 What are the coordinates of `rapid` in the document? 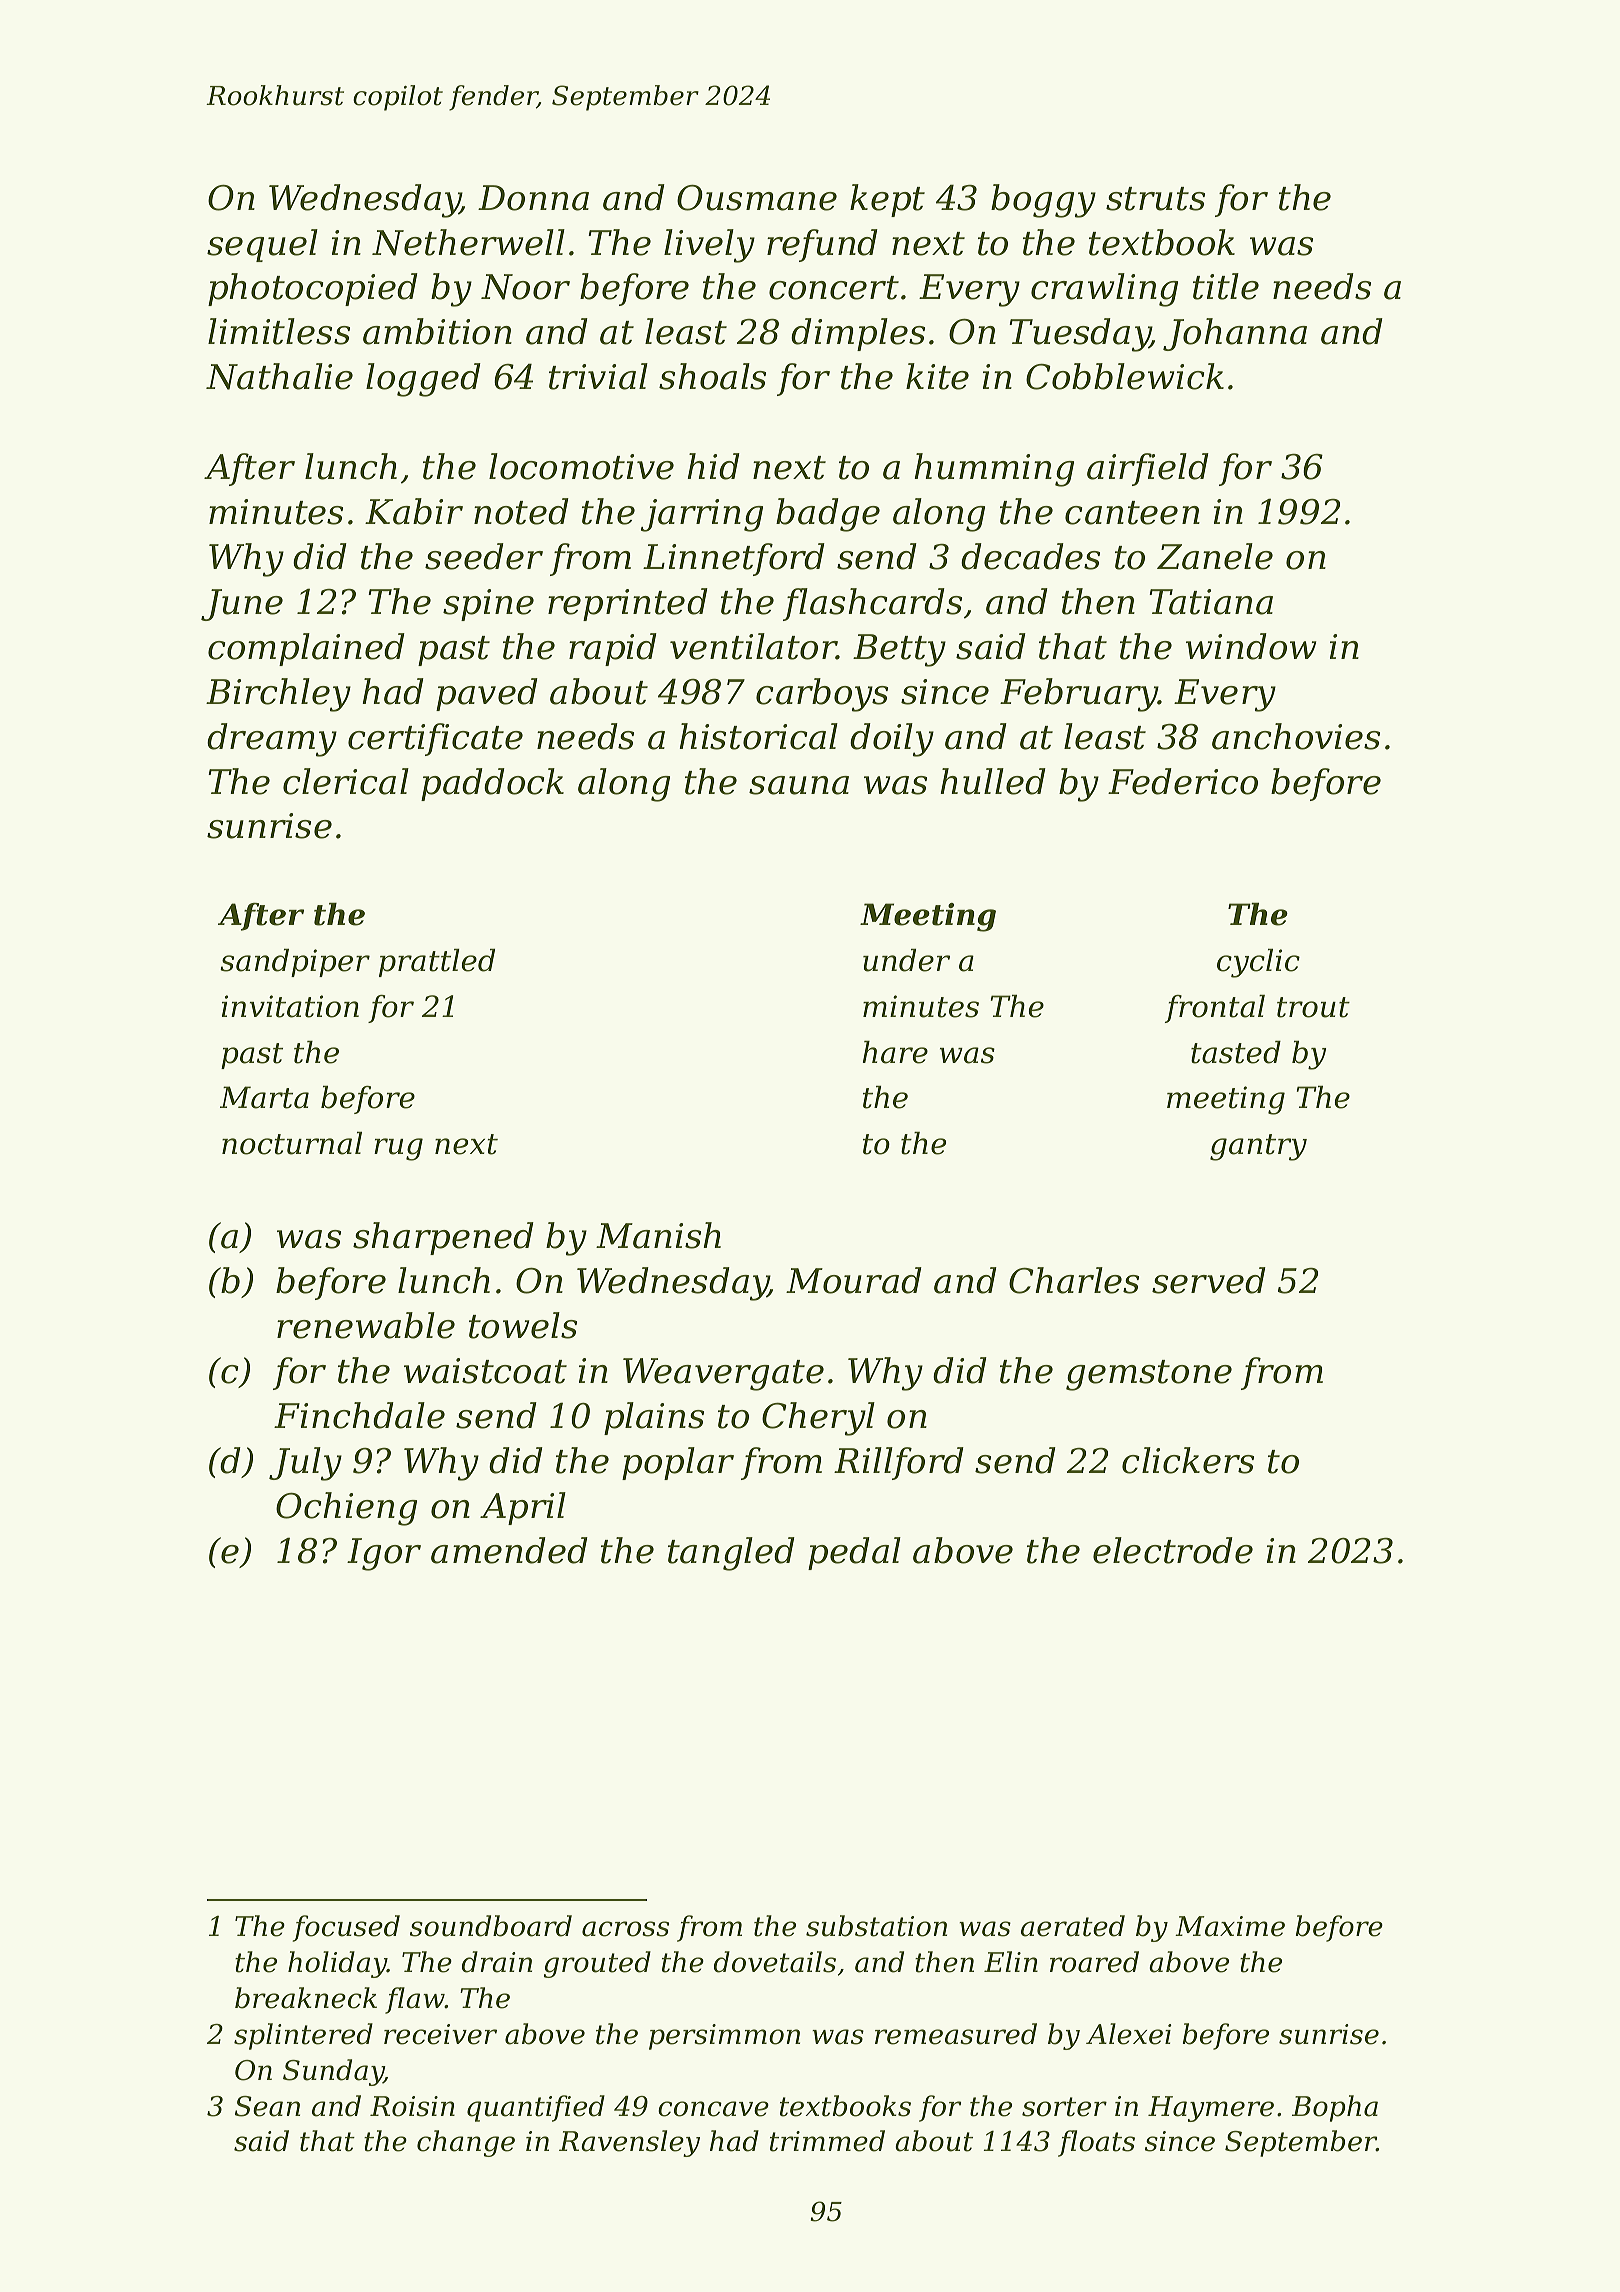 It's located at (613, 649).
